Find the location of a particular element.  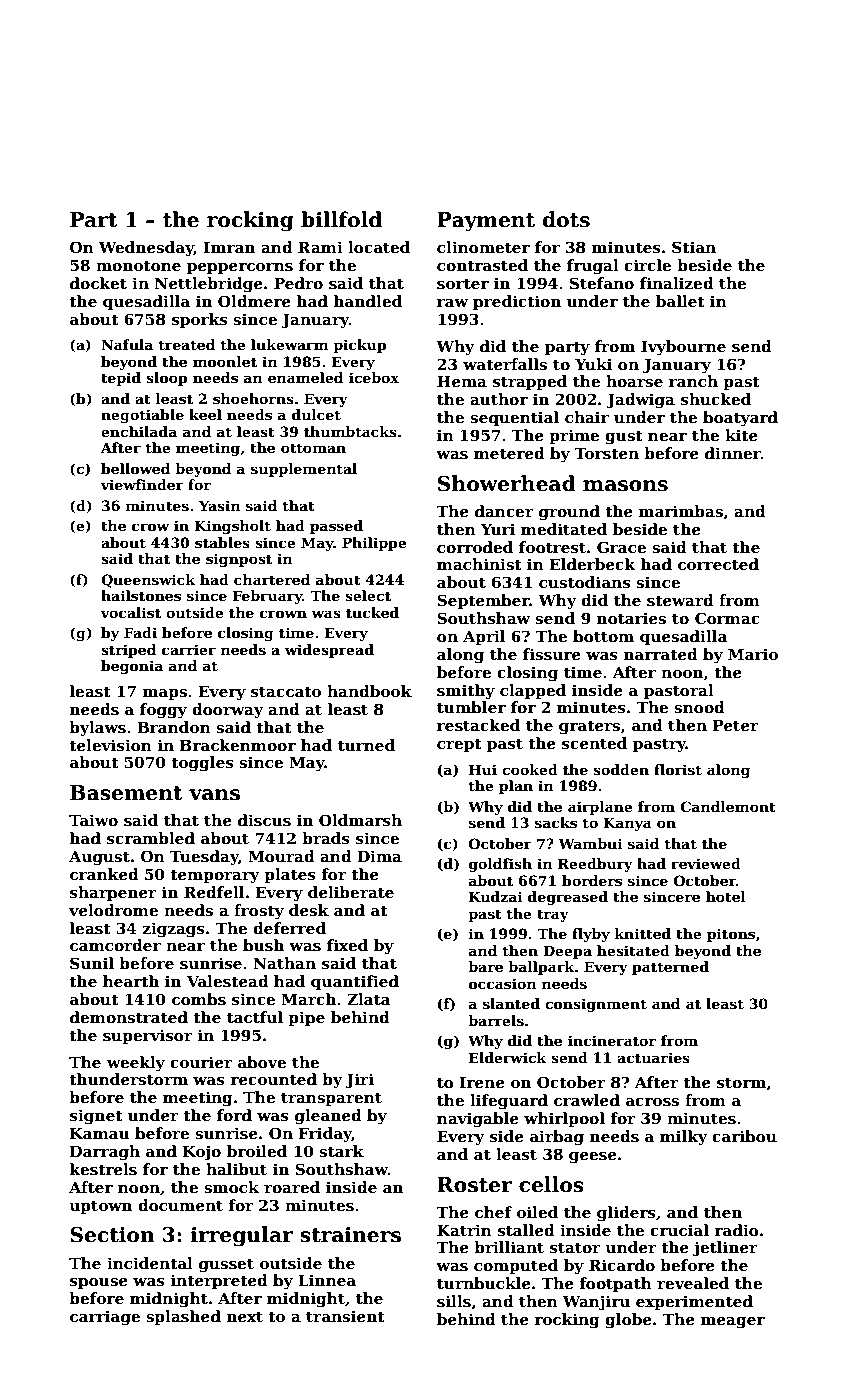

Jadwiga is located at coordinates (640, 401).
